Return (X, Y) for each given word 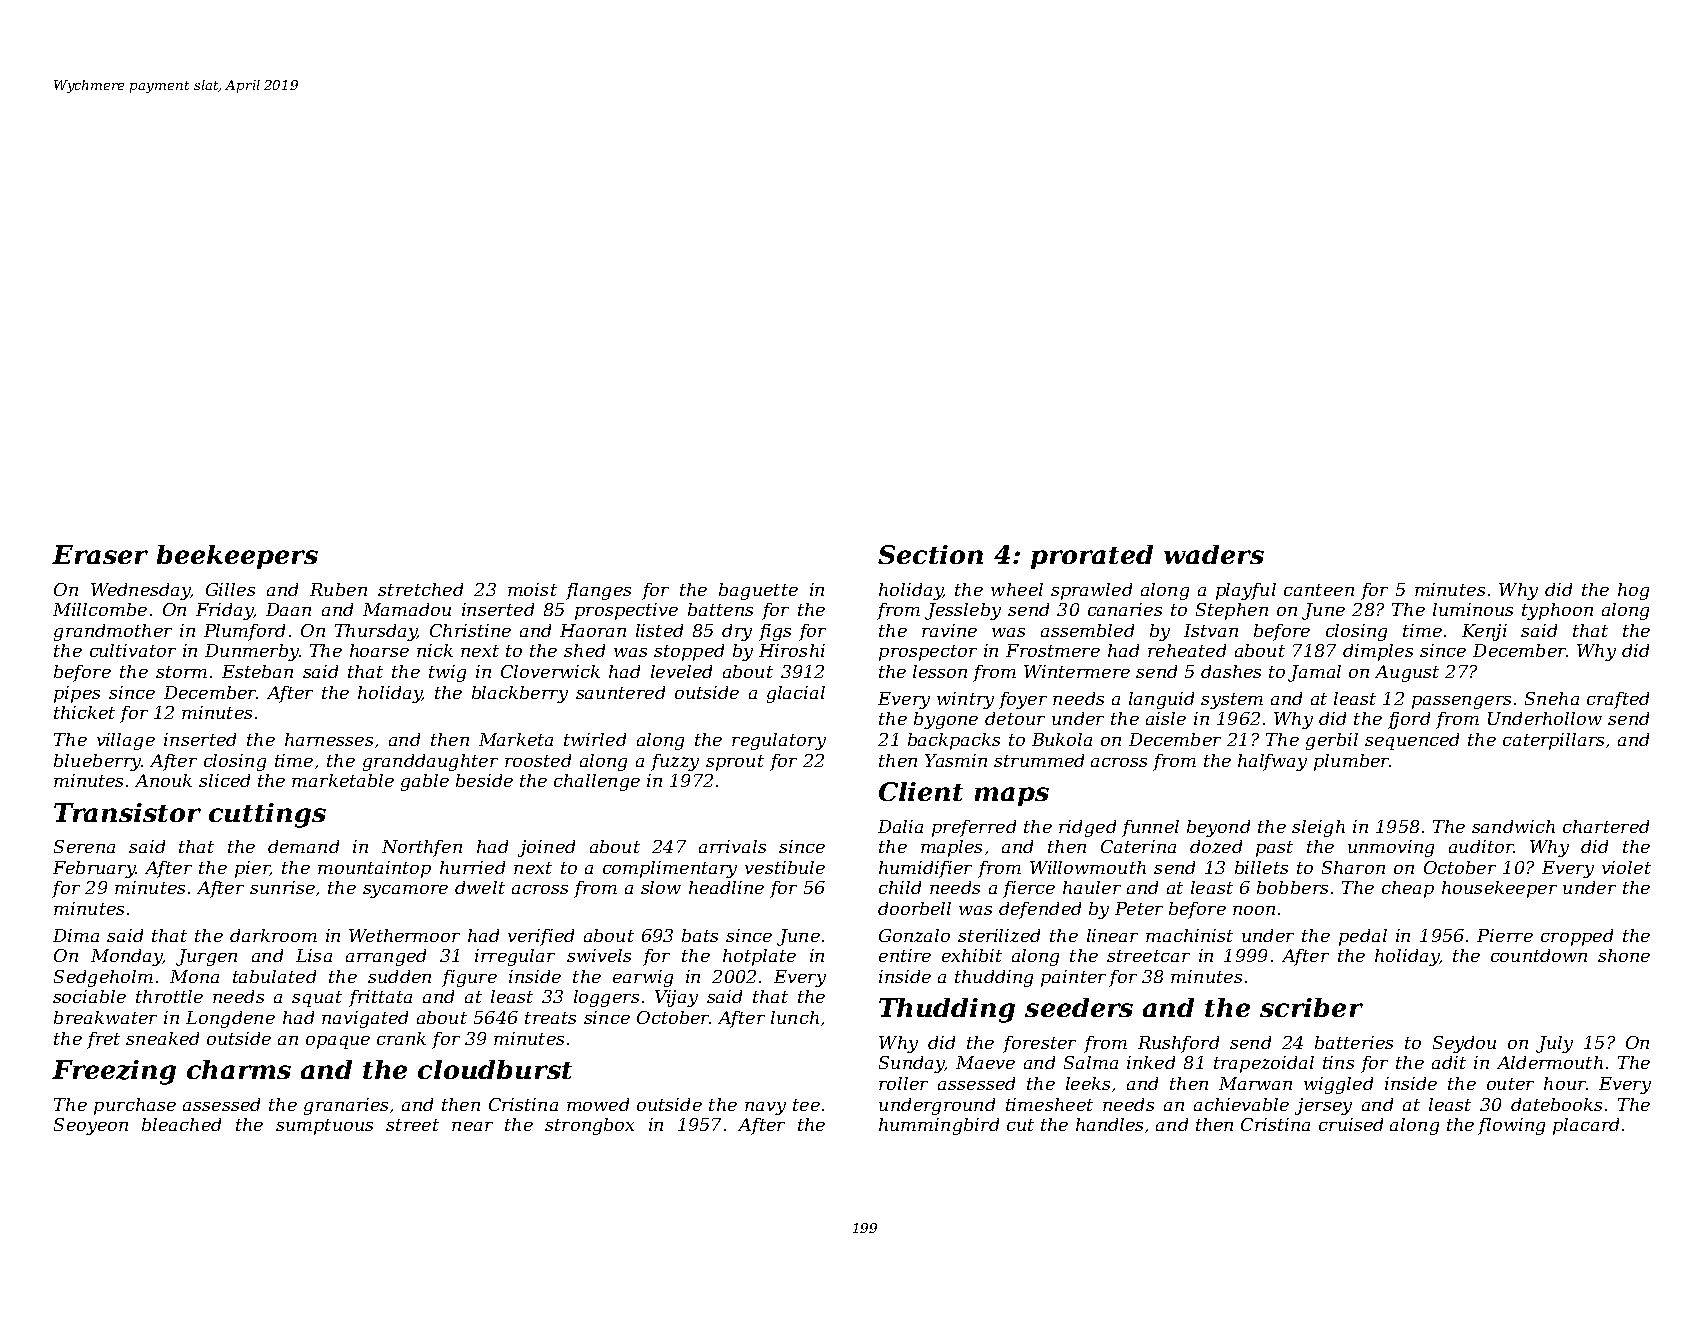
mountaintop (374, 869)
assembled (1087, 630)
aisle (1166, 718)
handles (1109, 1124)
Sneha (1552, 698)
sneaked (162, 1038)
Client (921, 791)
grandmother (113, 632)
